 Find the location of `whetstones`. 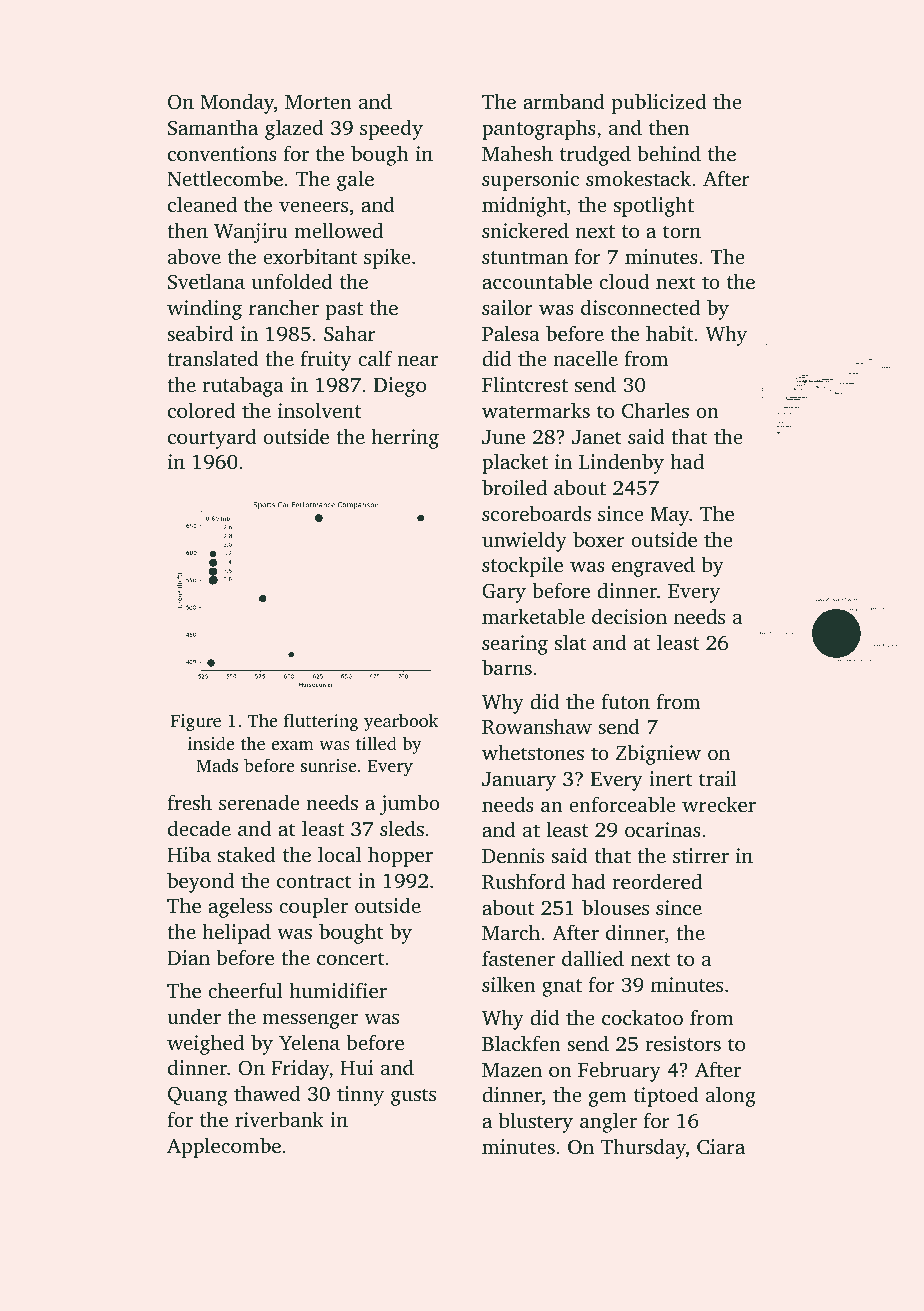

whetstones is located at coordinates (533, 752).
